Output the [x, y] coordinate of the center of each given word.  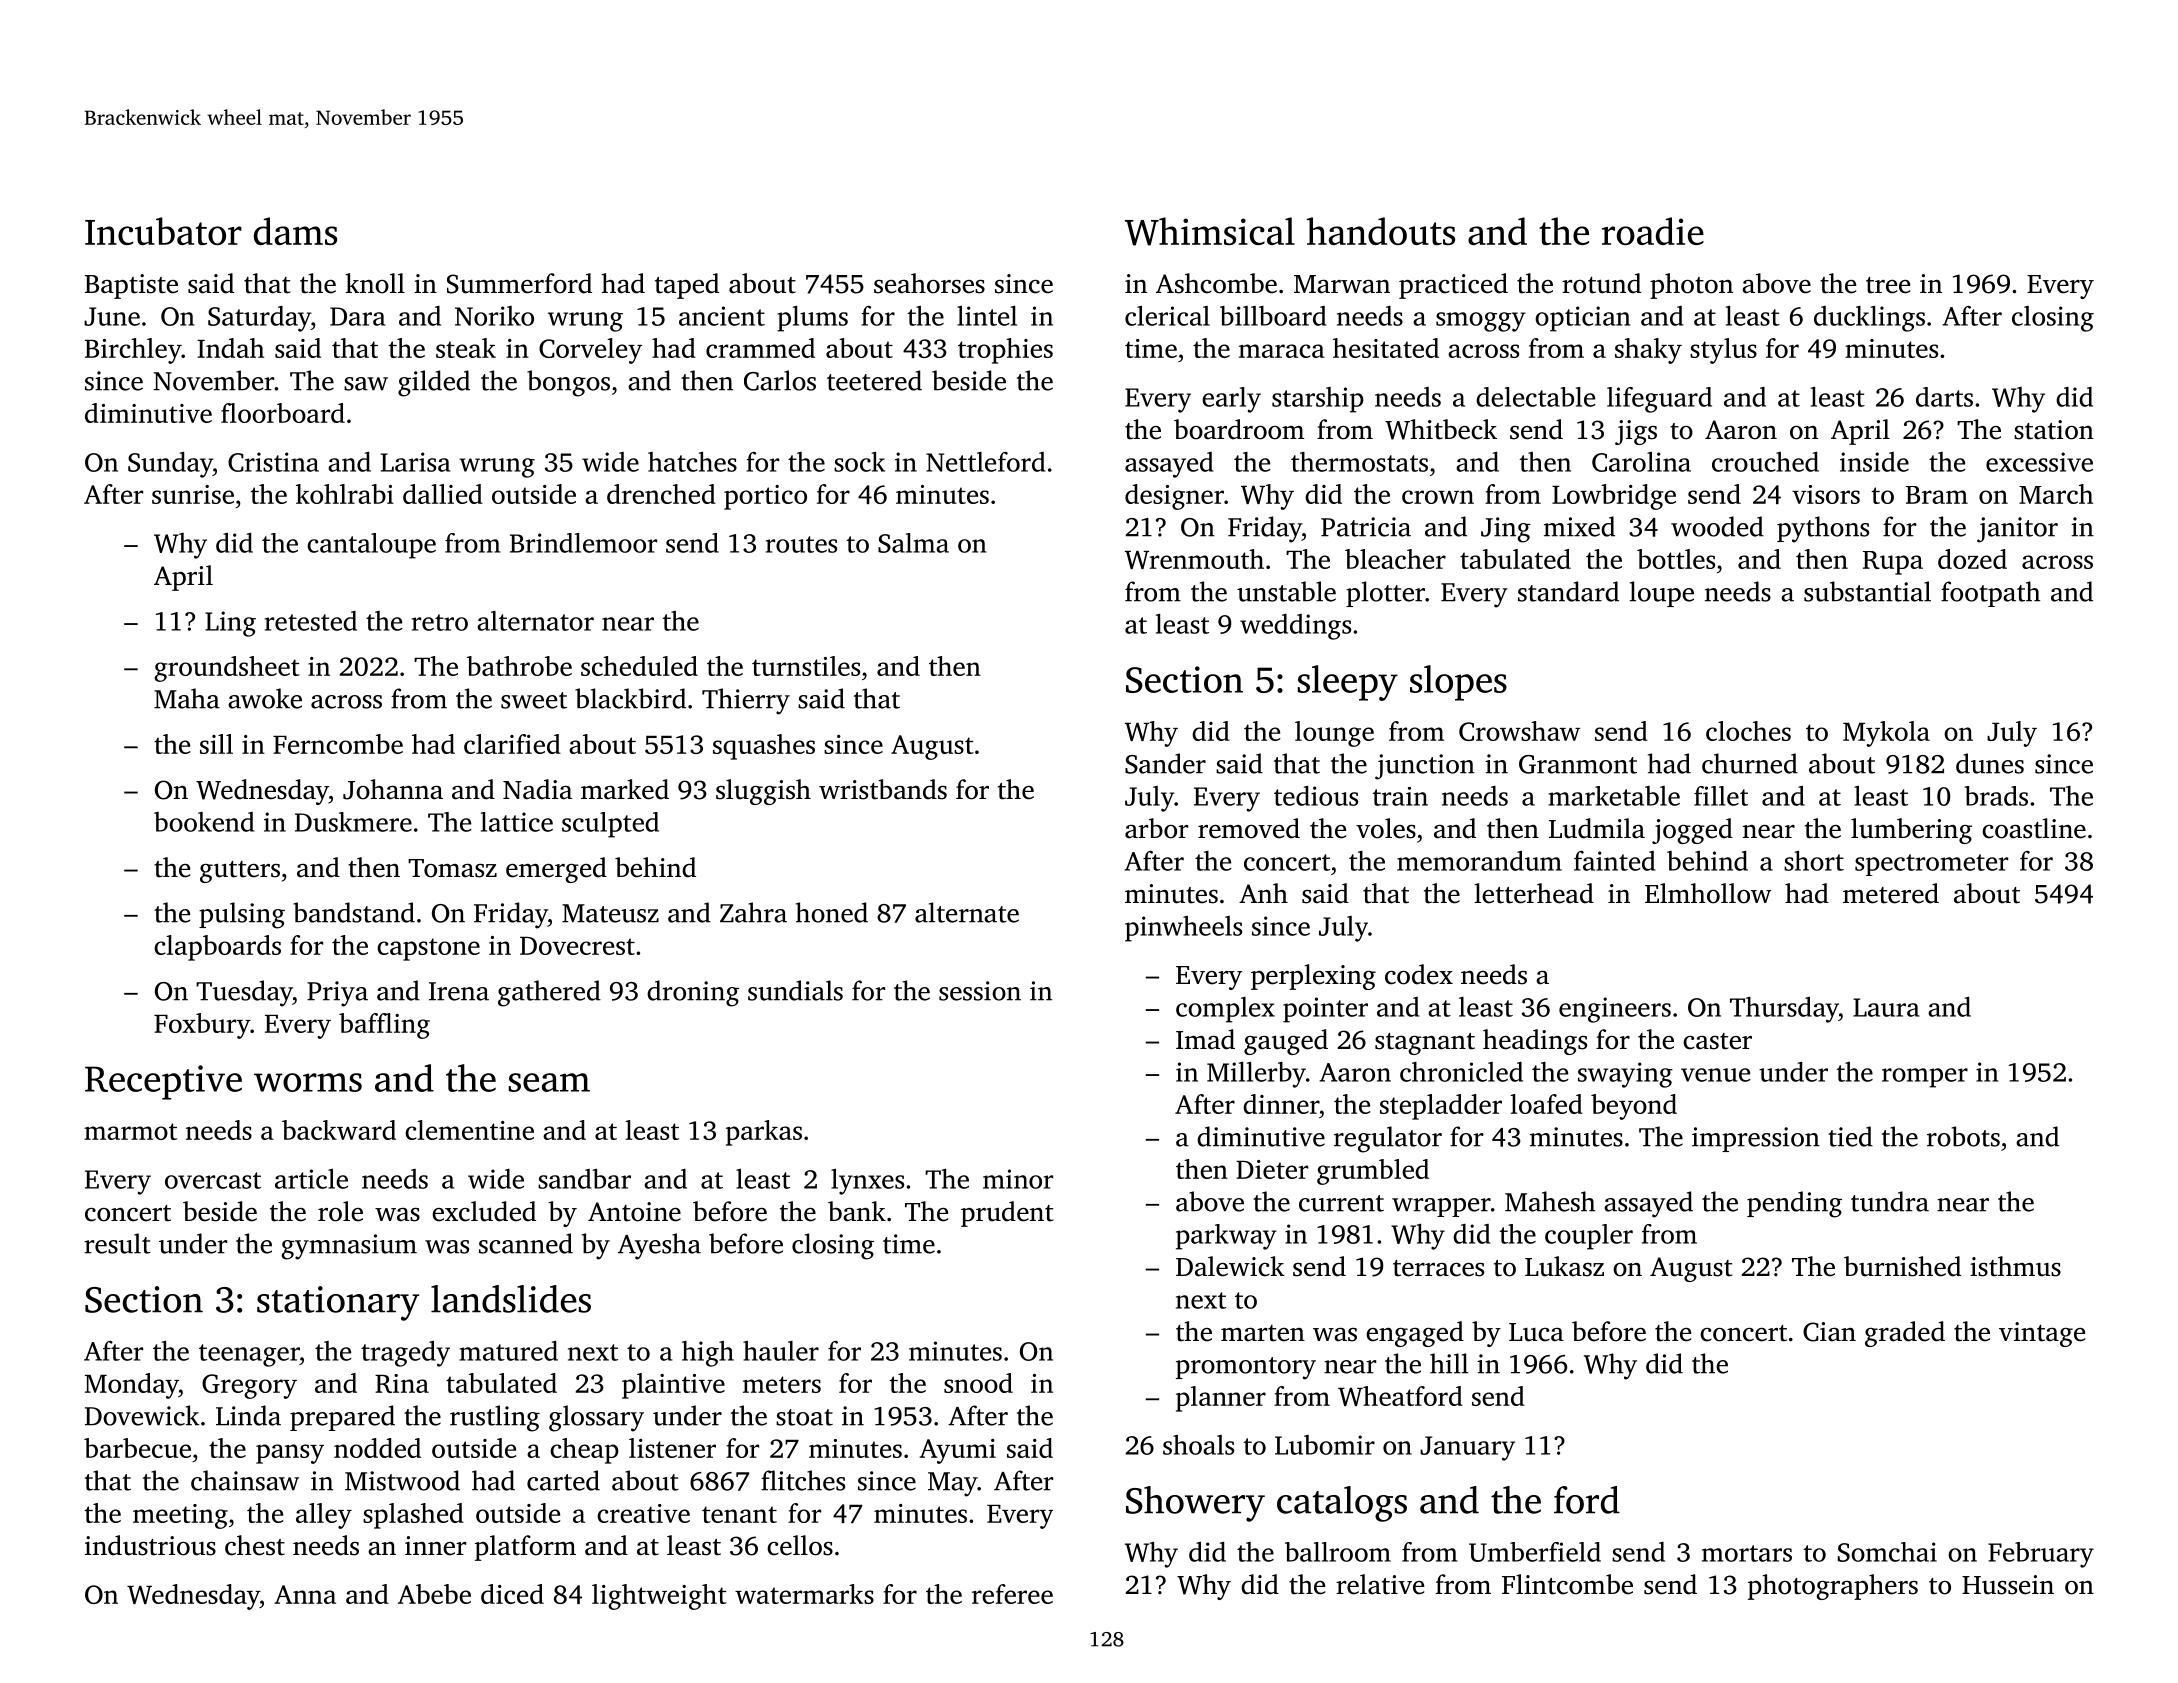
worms [308, 1082]
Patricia [1366, 527]
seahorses [929, 283]
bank [857, 1211]
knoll [375, 283]
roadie [1653, 231]
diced [512, 1594]
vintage [2042, 1334]
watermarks [804, 1594]
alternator [535, 621]
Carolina [1641, 462]
